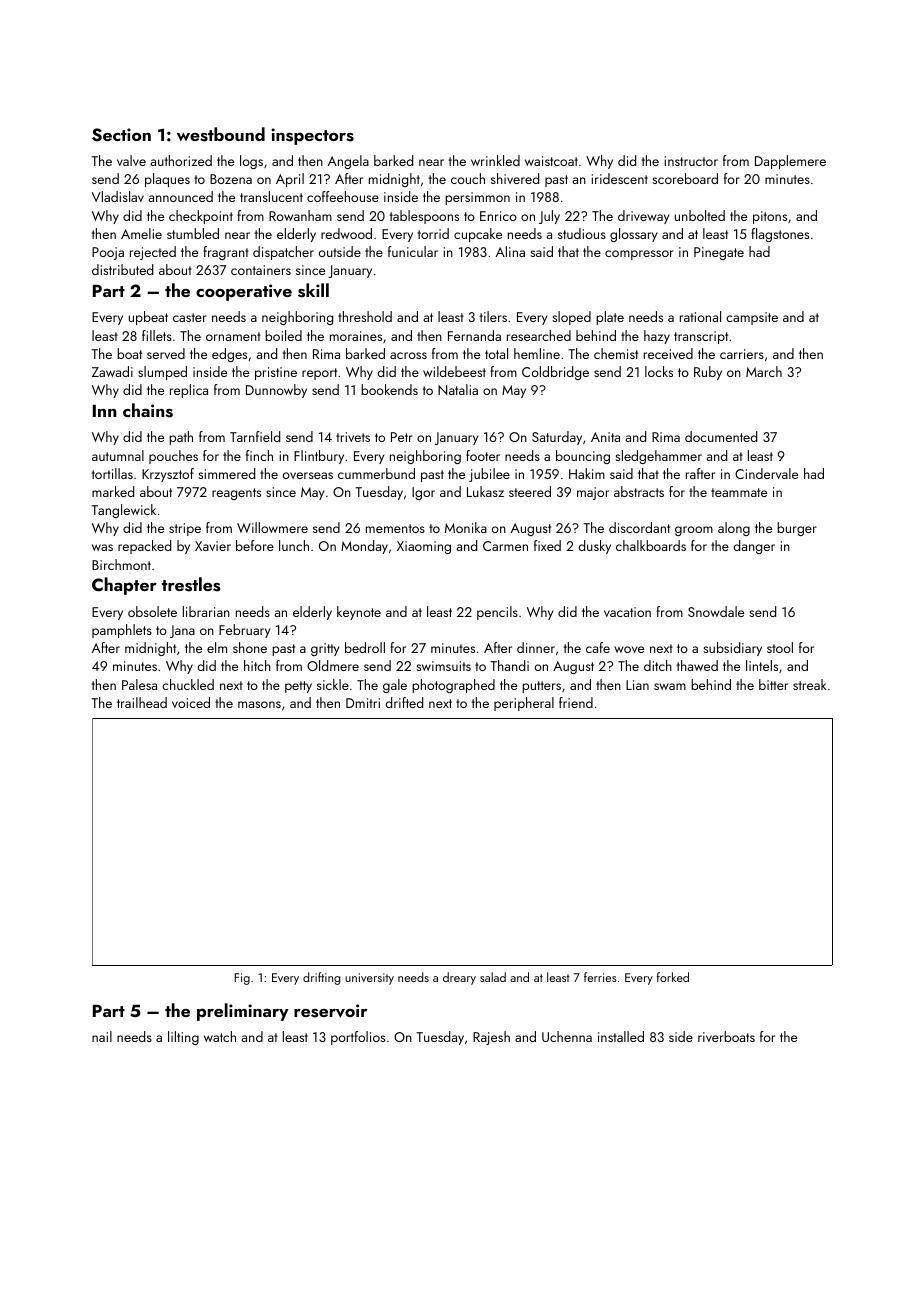 This screenshot has width=924, height=1308. Describe the element at coordinates (358, 1038) in the screenshot. I see `portfolios` at that location.
